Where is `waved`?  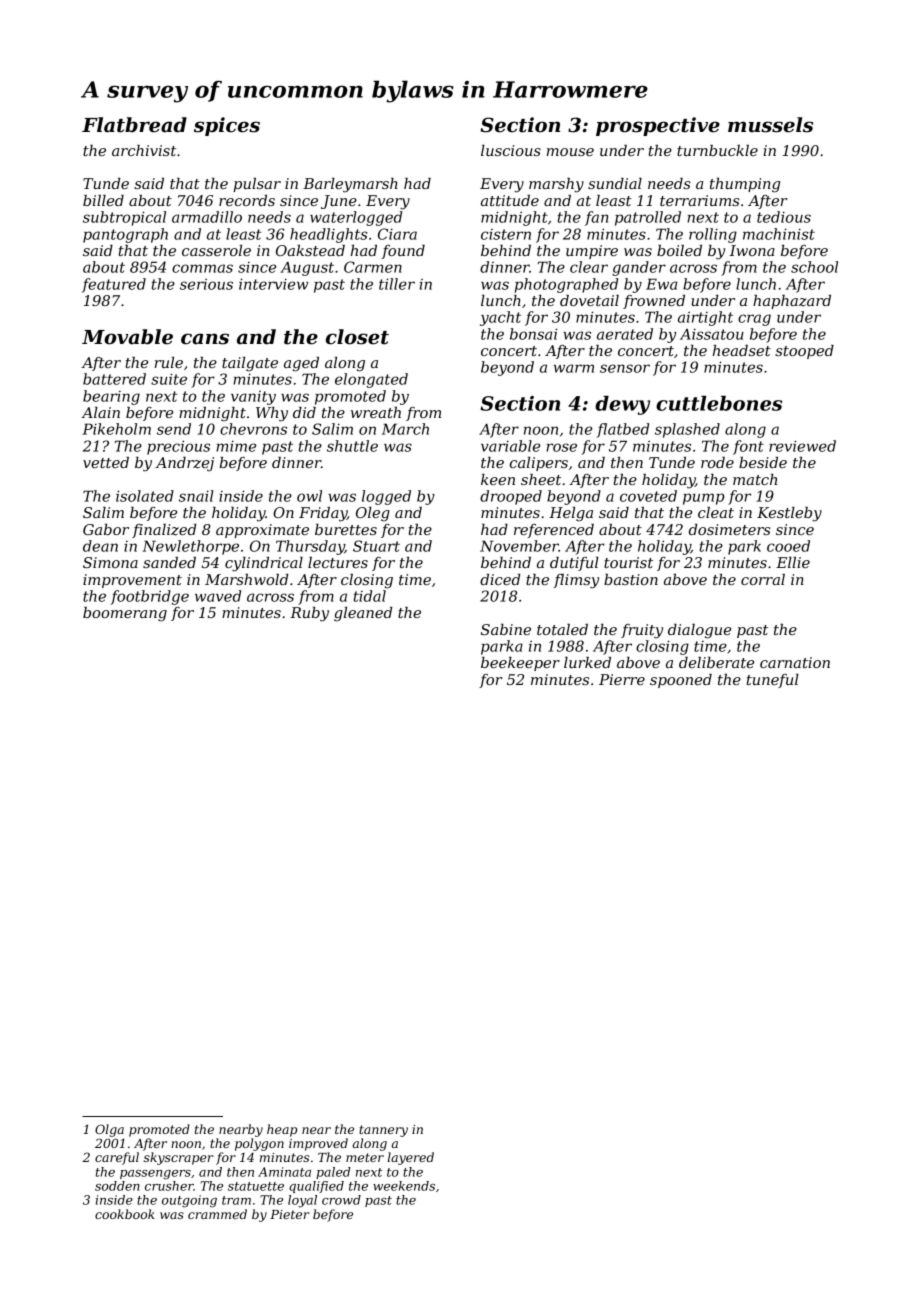
waved is located at coordinates (218, 596).
